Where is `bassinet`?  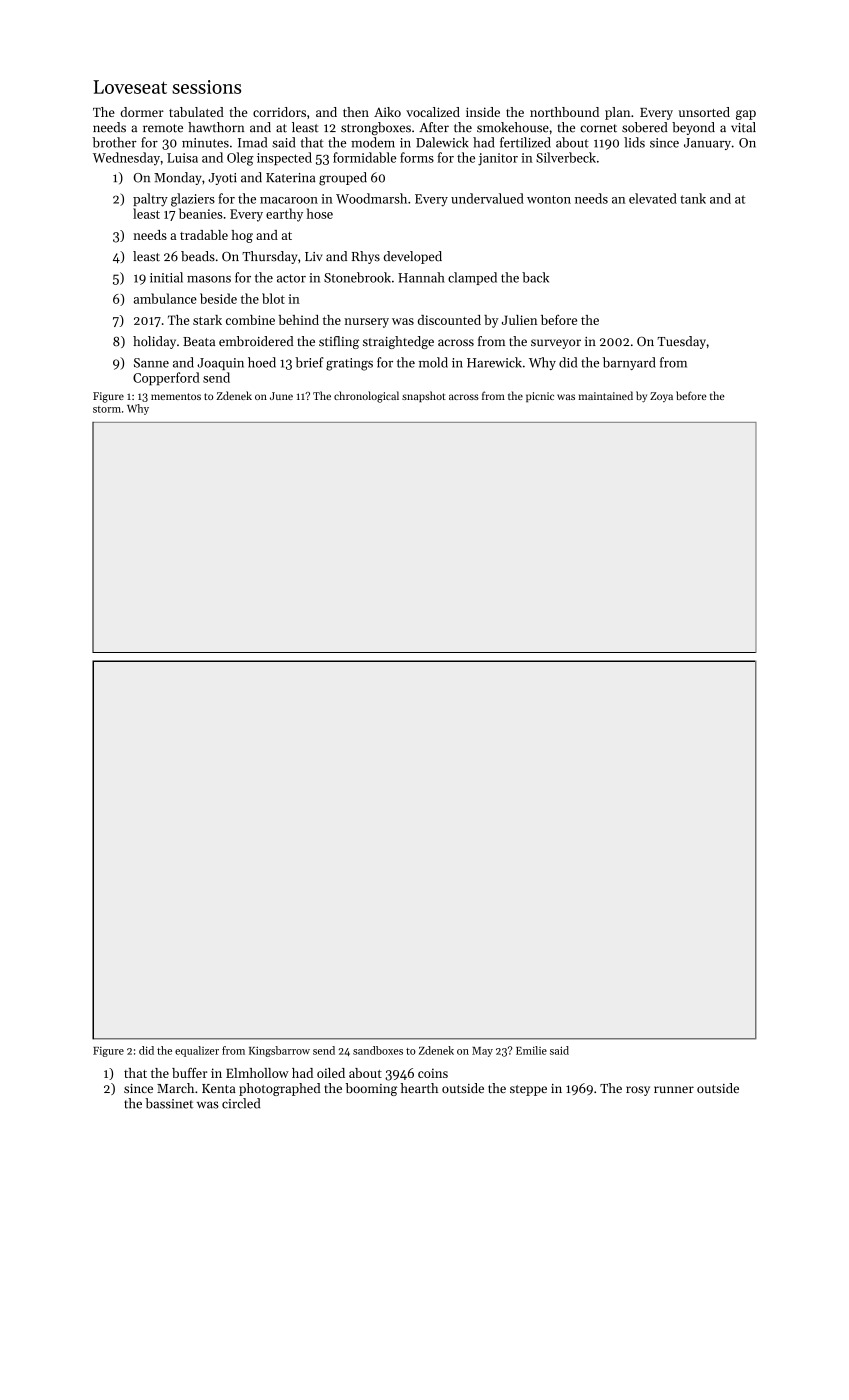 bassinet is located at coordinates (169, 1103).
